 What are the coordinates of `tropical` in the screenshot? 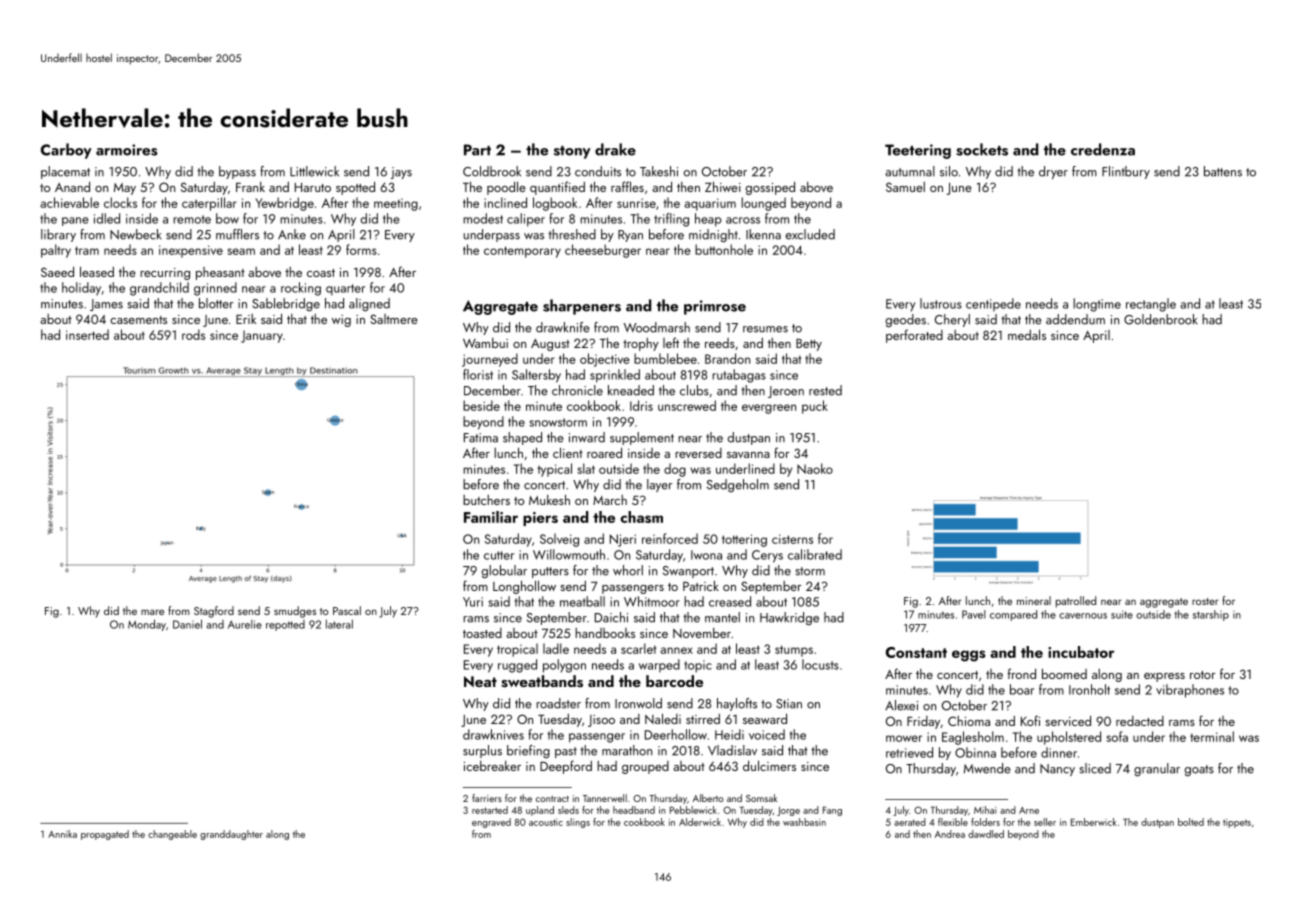 It's located at (517, 650).
